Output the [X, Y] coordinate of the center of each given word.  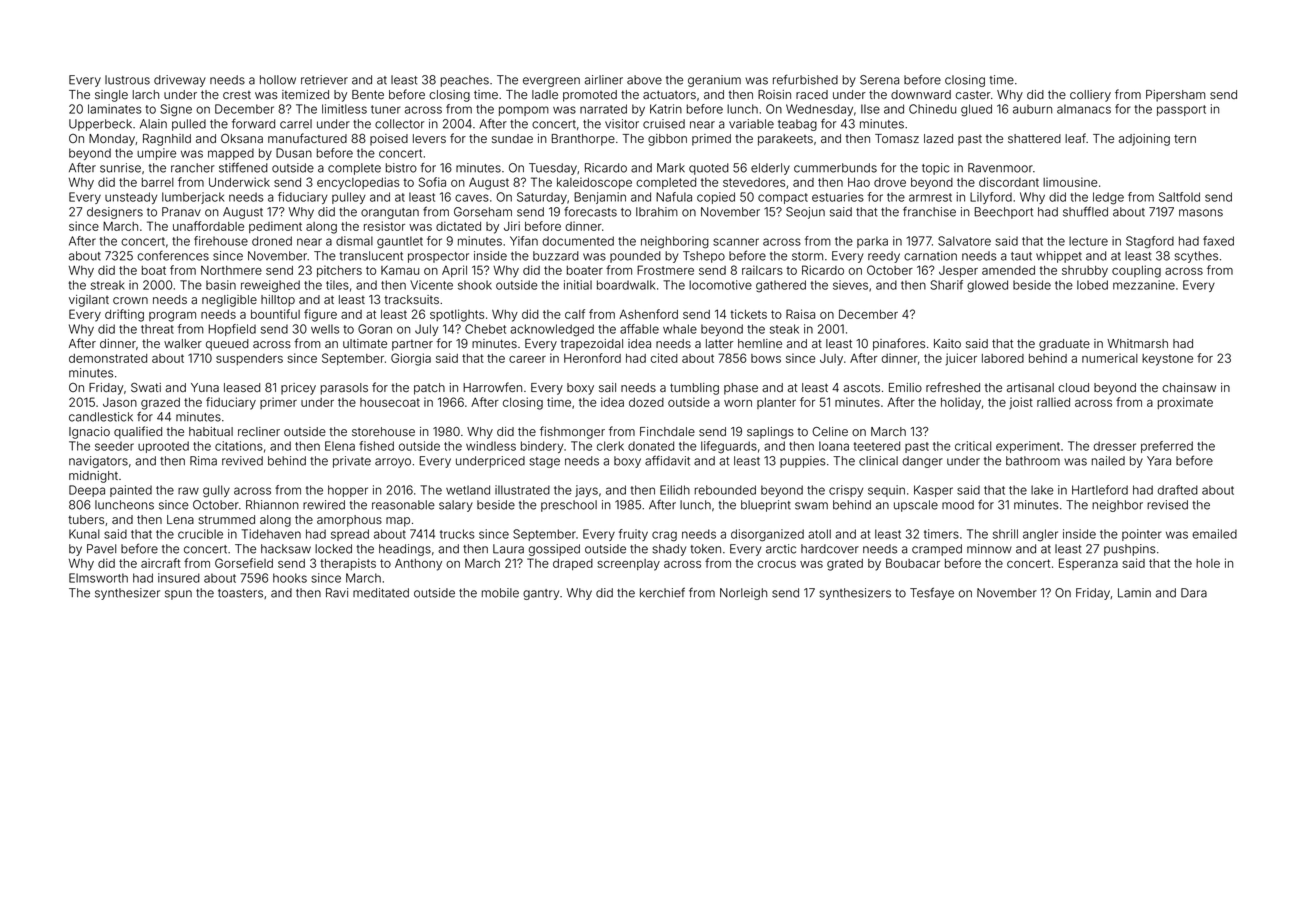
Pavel [101, 549]
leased [242, 387]
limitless [344, 109]
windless [491, 446]
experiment [1028, 447]
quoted [709, 169]
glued [976, 110]
